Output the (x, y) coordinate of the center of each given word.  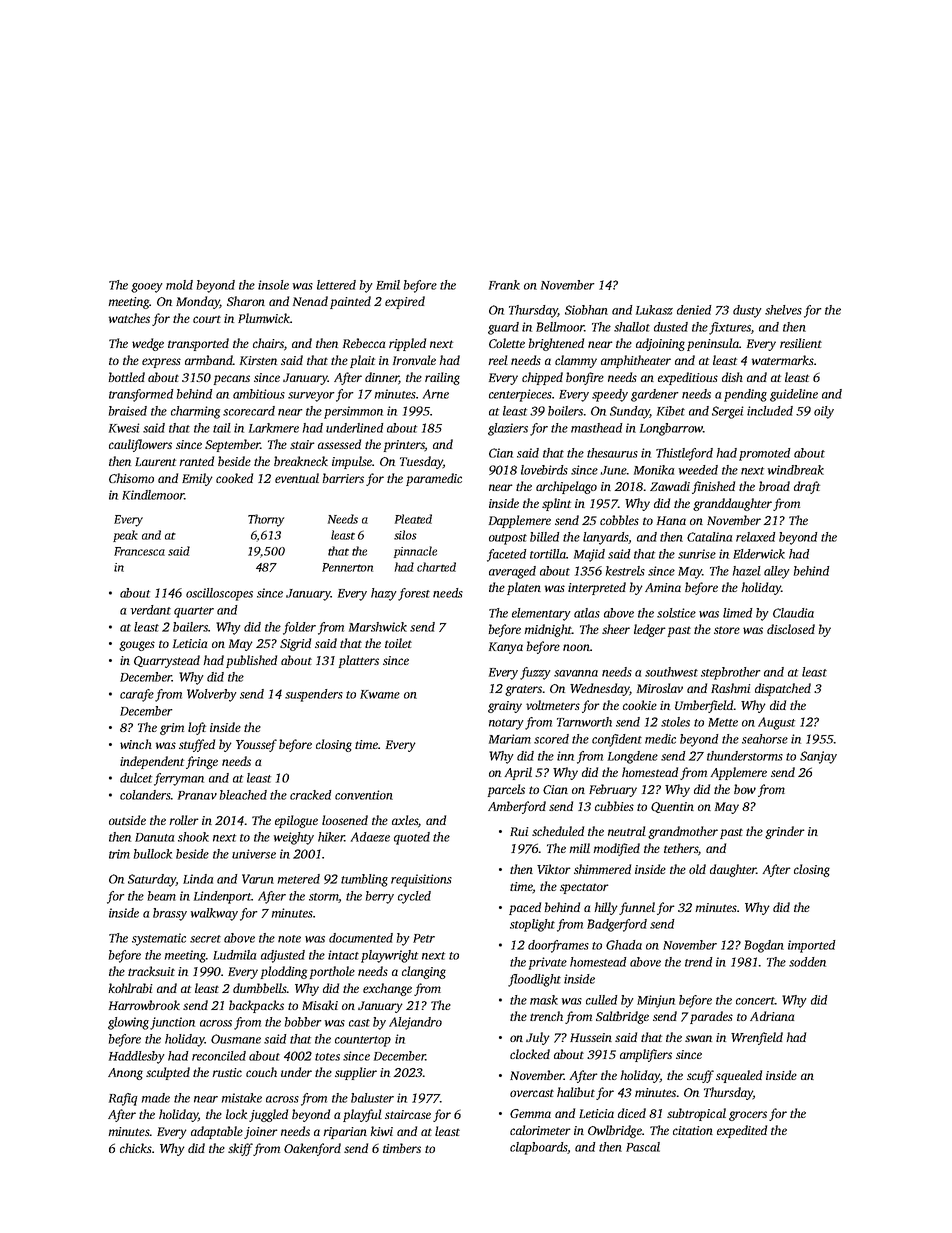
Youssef (256, 745)
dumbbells (260, 988)
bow (745, 789)
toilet (398, 643)
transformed (141, 395)
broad (774, 486)
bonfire (585, 378)
